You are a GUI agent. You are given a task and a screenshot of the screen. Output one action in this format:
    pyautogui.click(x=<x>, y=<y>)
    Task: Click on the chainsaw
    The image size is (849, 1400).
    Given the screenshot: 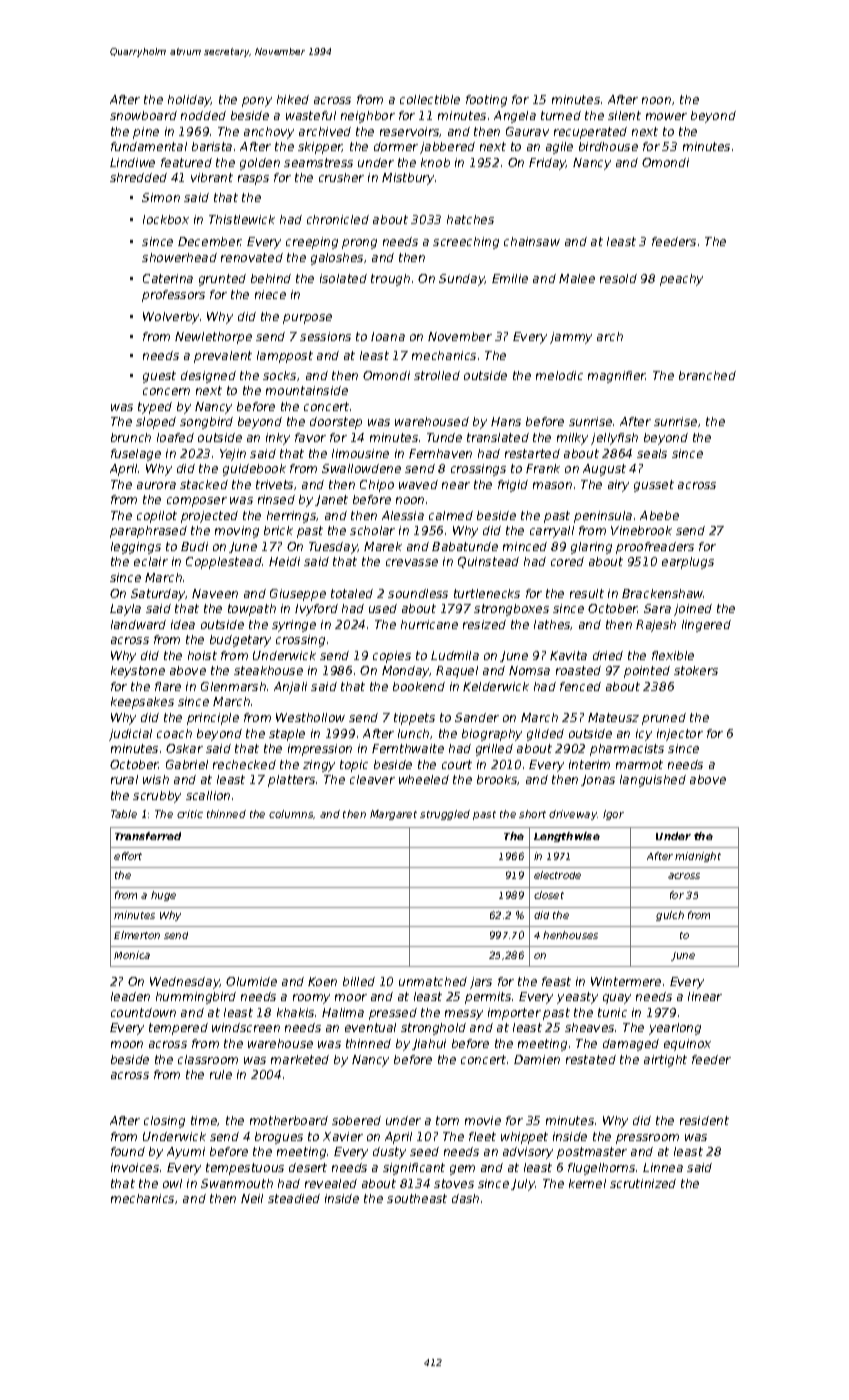 What is the action you would take?
    pyautogui.click(x=532, y=241)
